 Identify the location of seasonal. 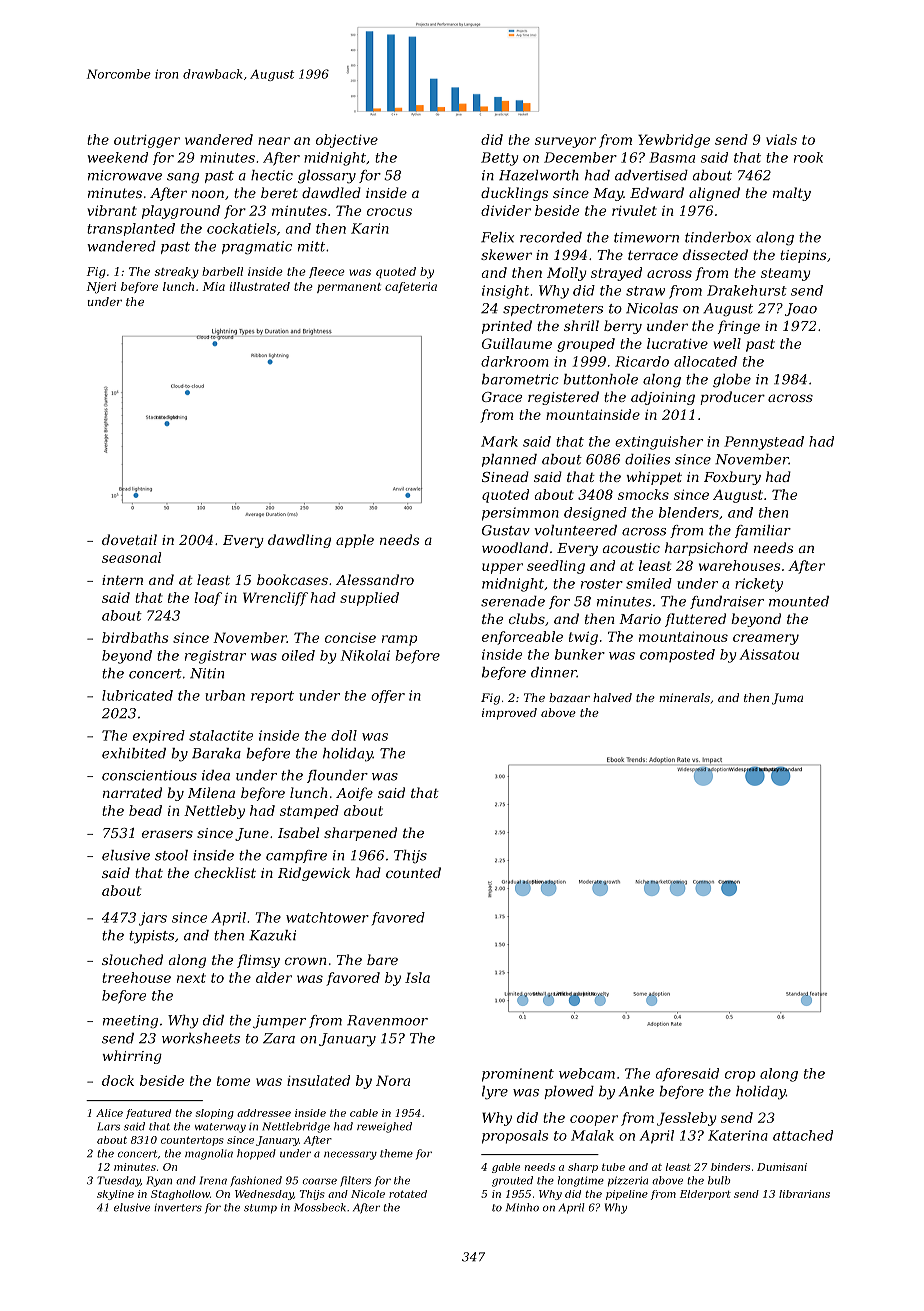
(131, 557).
